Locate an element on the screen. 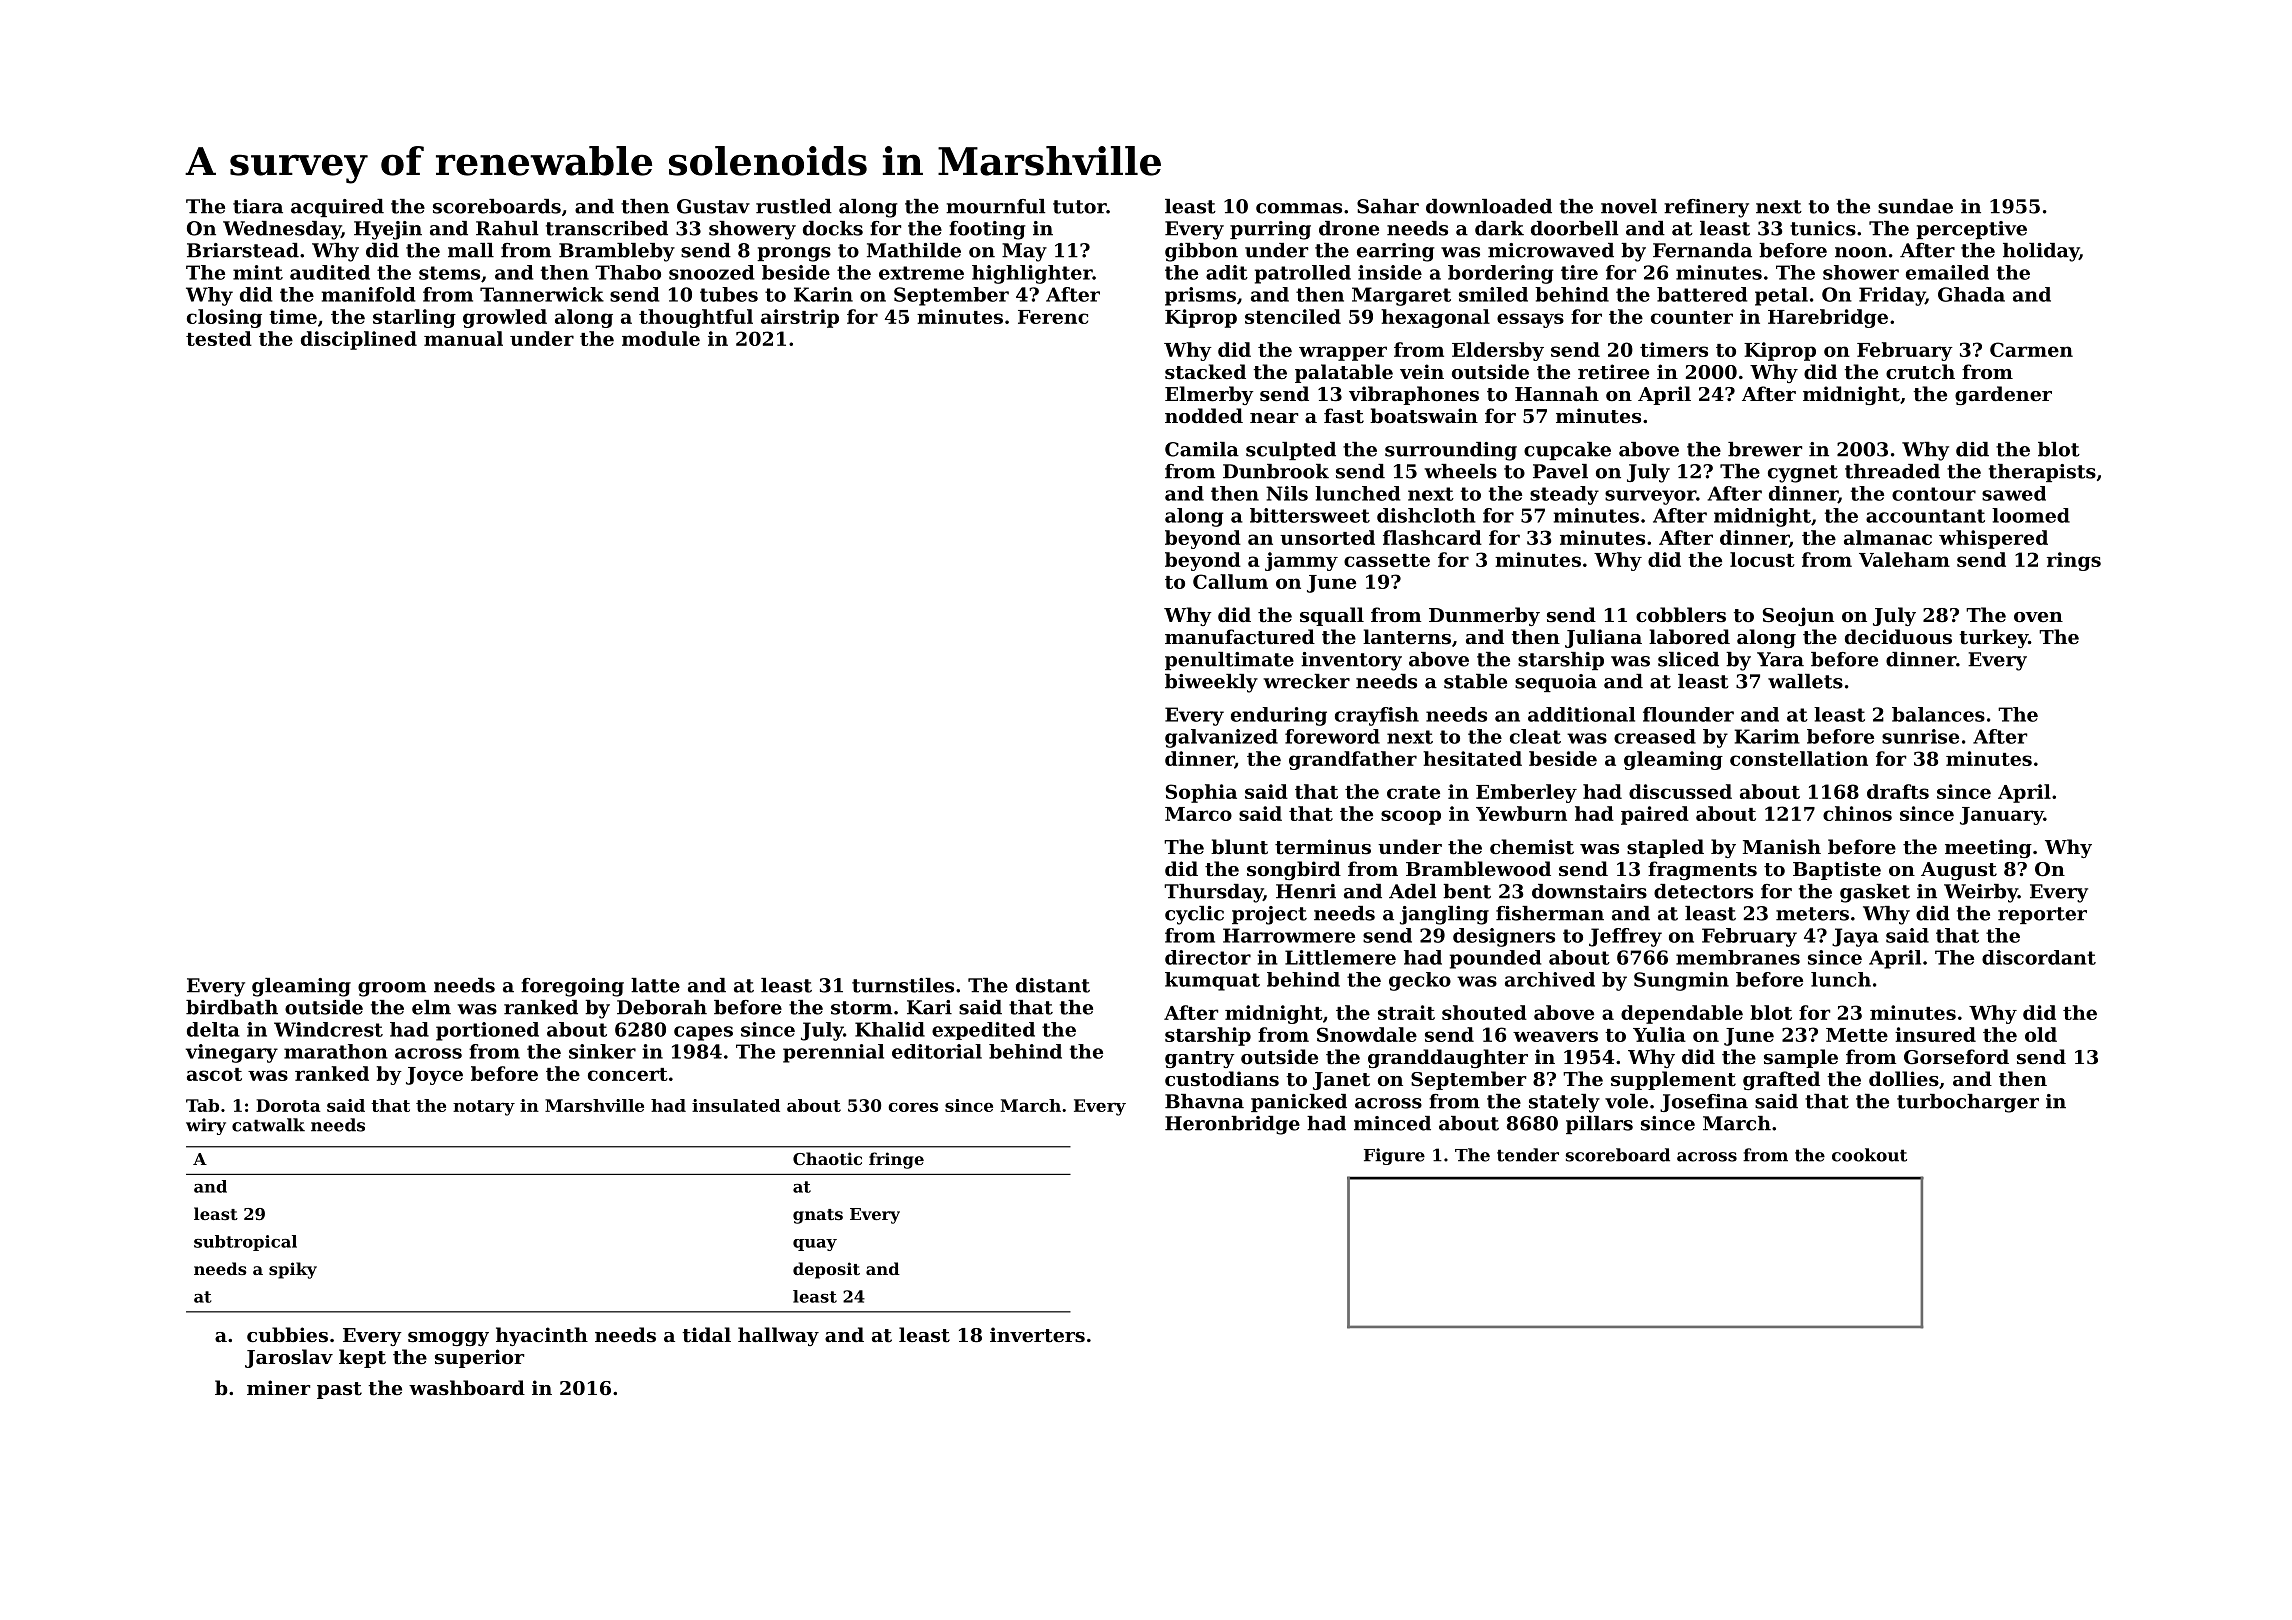 Image resolution: width=2292 pixels, height=1620 pixels. oven is located at coordinates (2038, 617).
